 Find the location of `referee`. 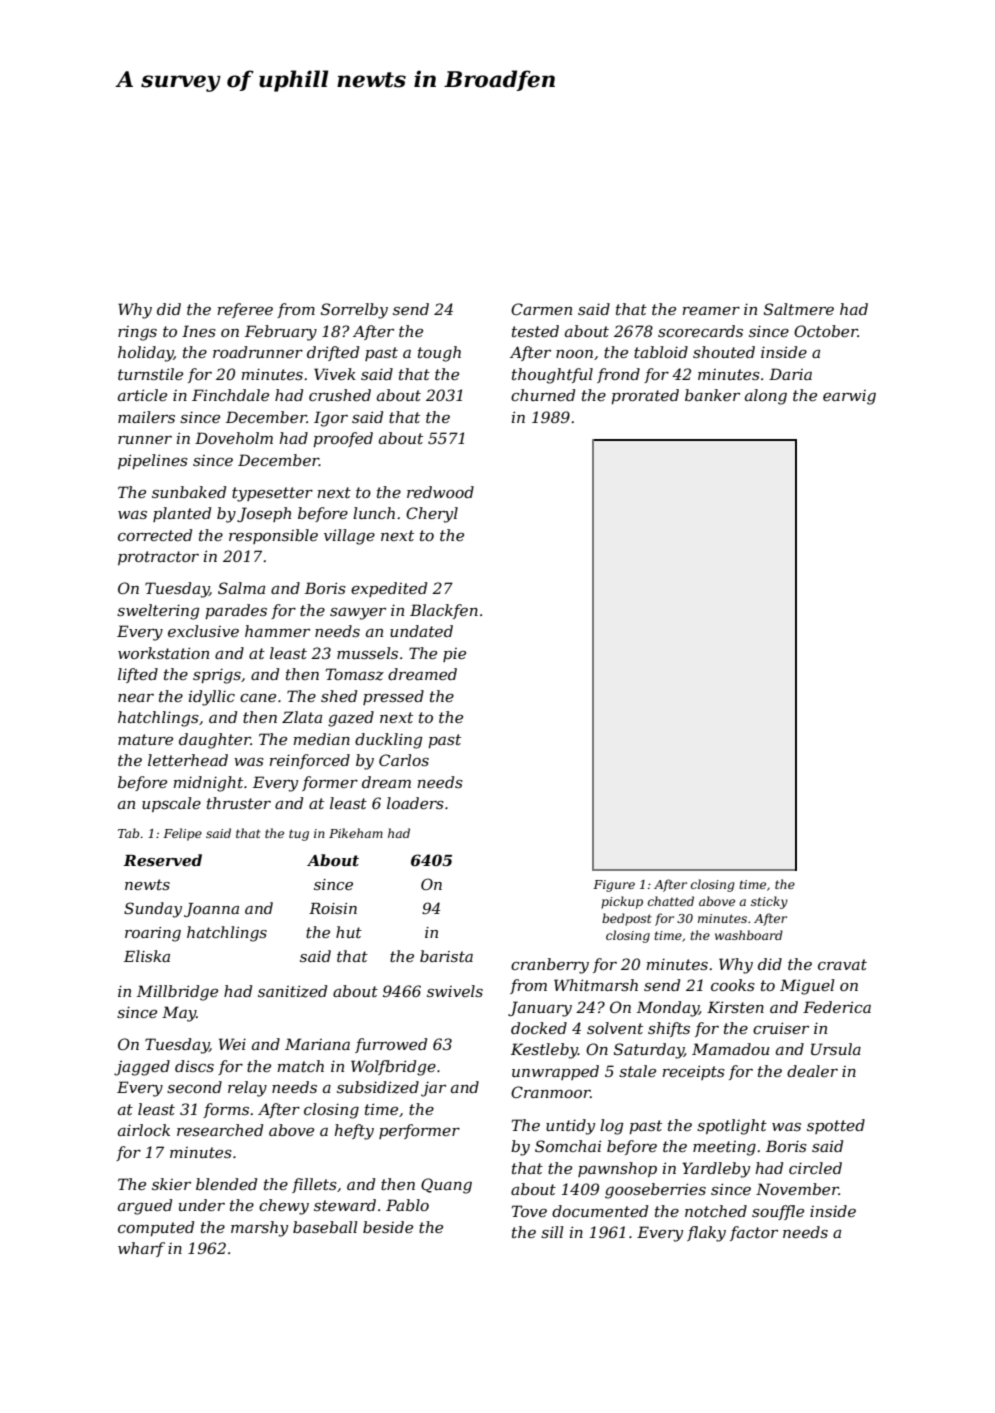

referee is located at coordinates (245, 310).
